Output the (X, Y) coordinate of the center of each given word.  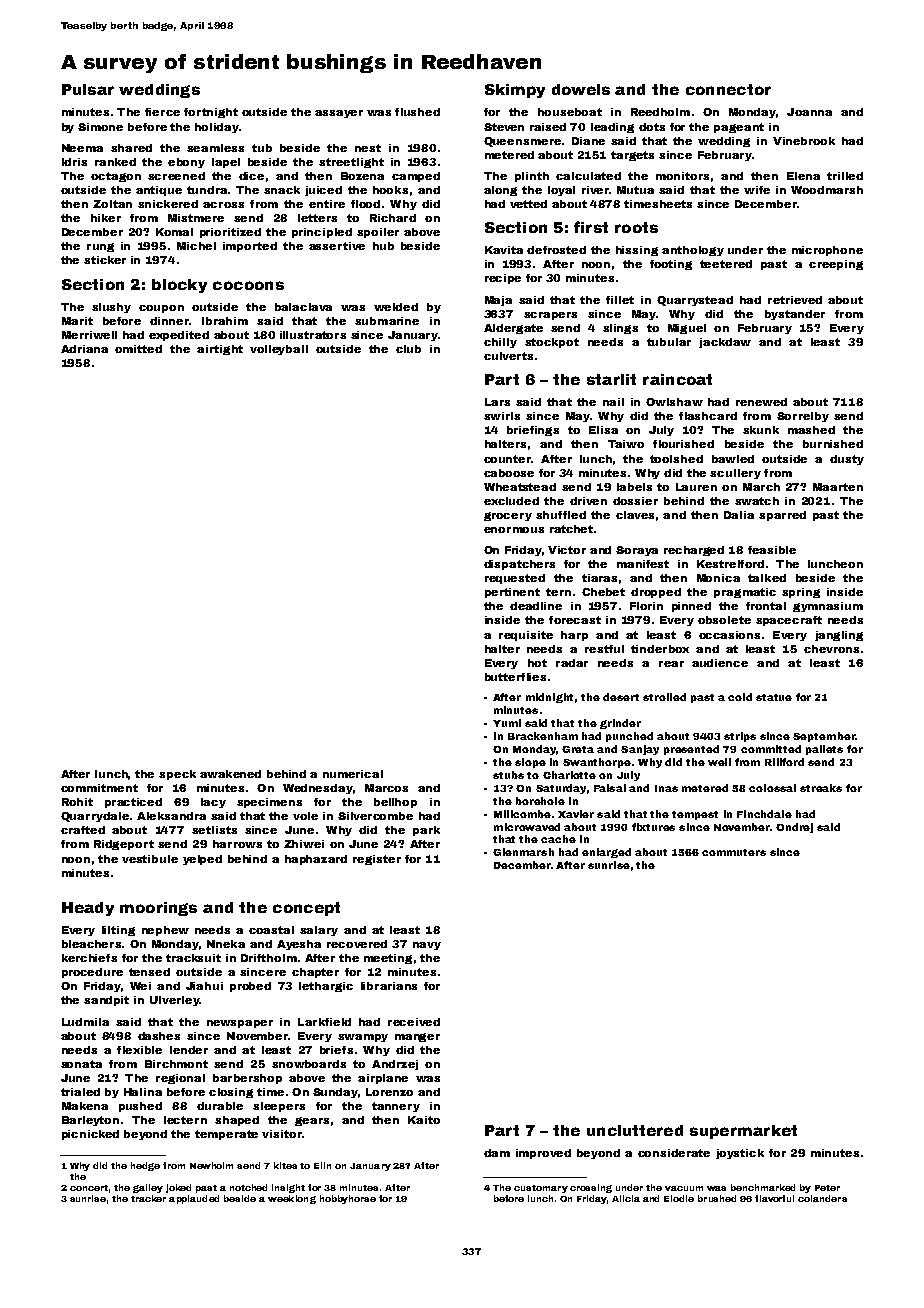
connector (728, 89)
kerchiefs (89, 958)
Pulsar (88, 89)
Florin (646, 606)
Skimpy (515, 91)
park (426, 831)
